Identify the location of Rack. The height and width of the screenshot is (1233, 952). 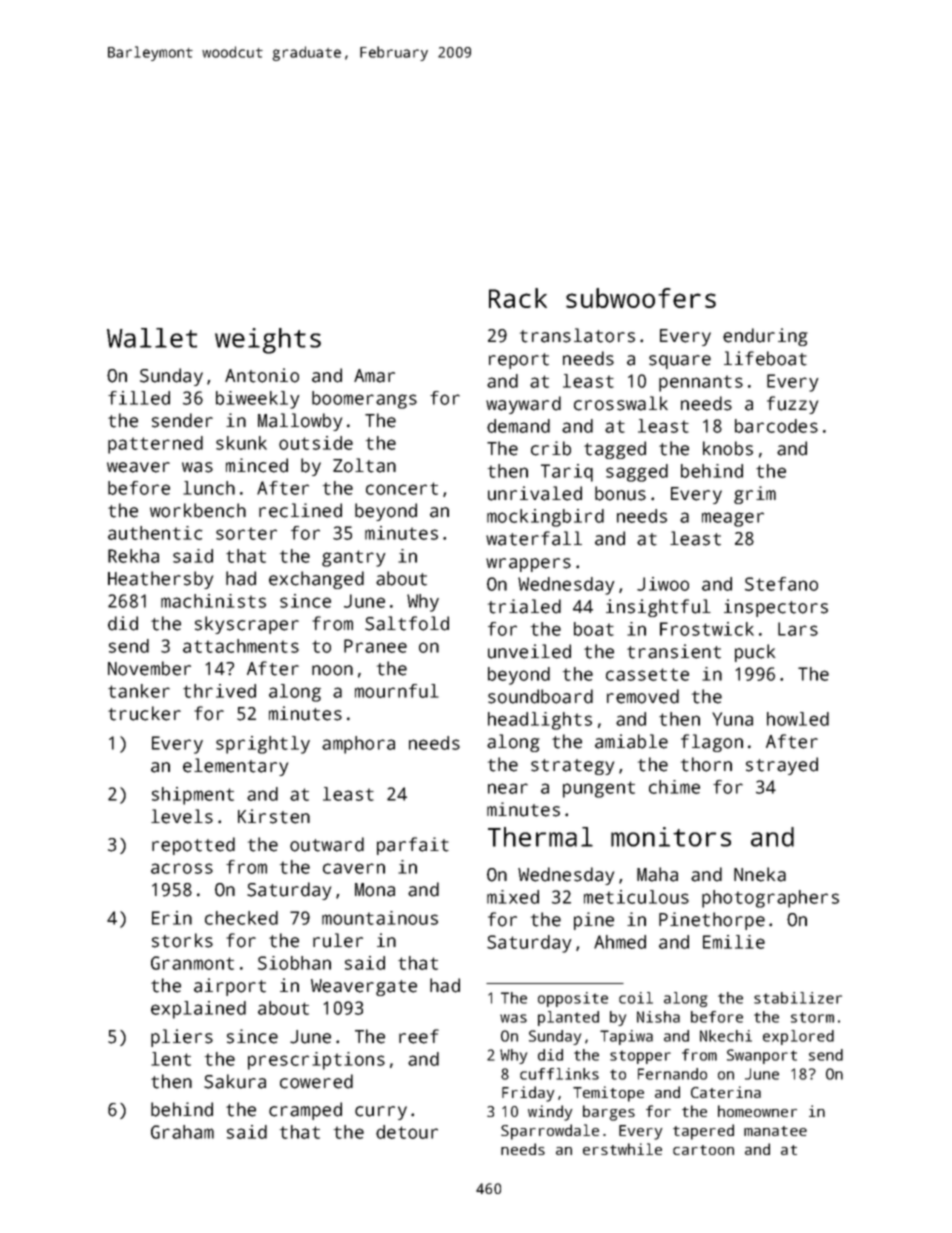
(518, 298).
